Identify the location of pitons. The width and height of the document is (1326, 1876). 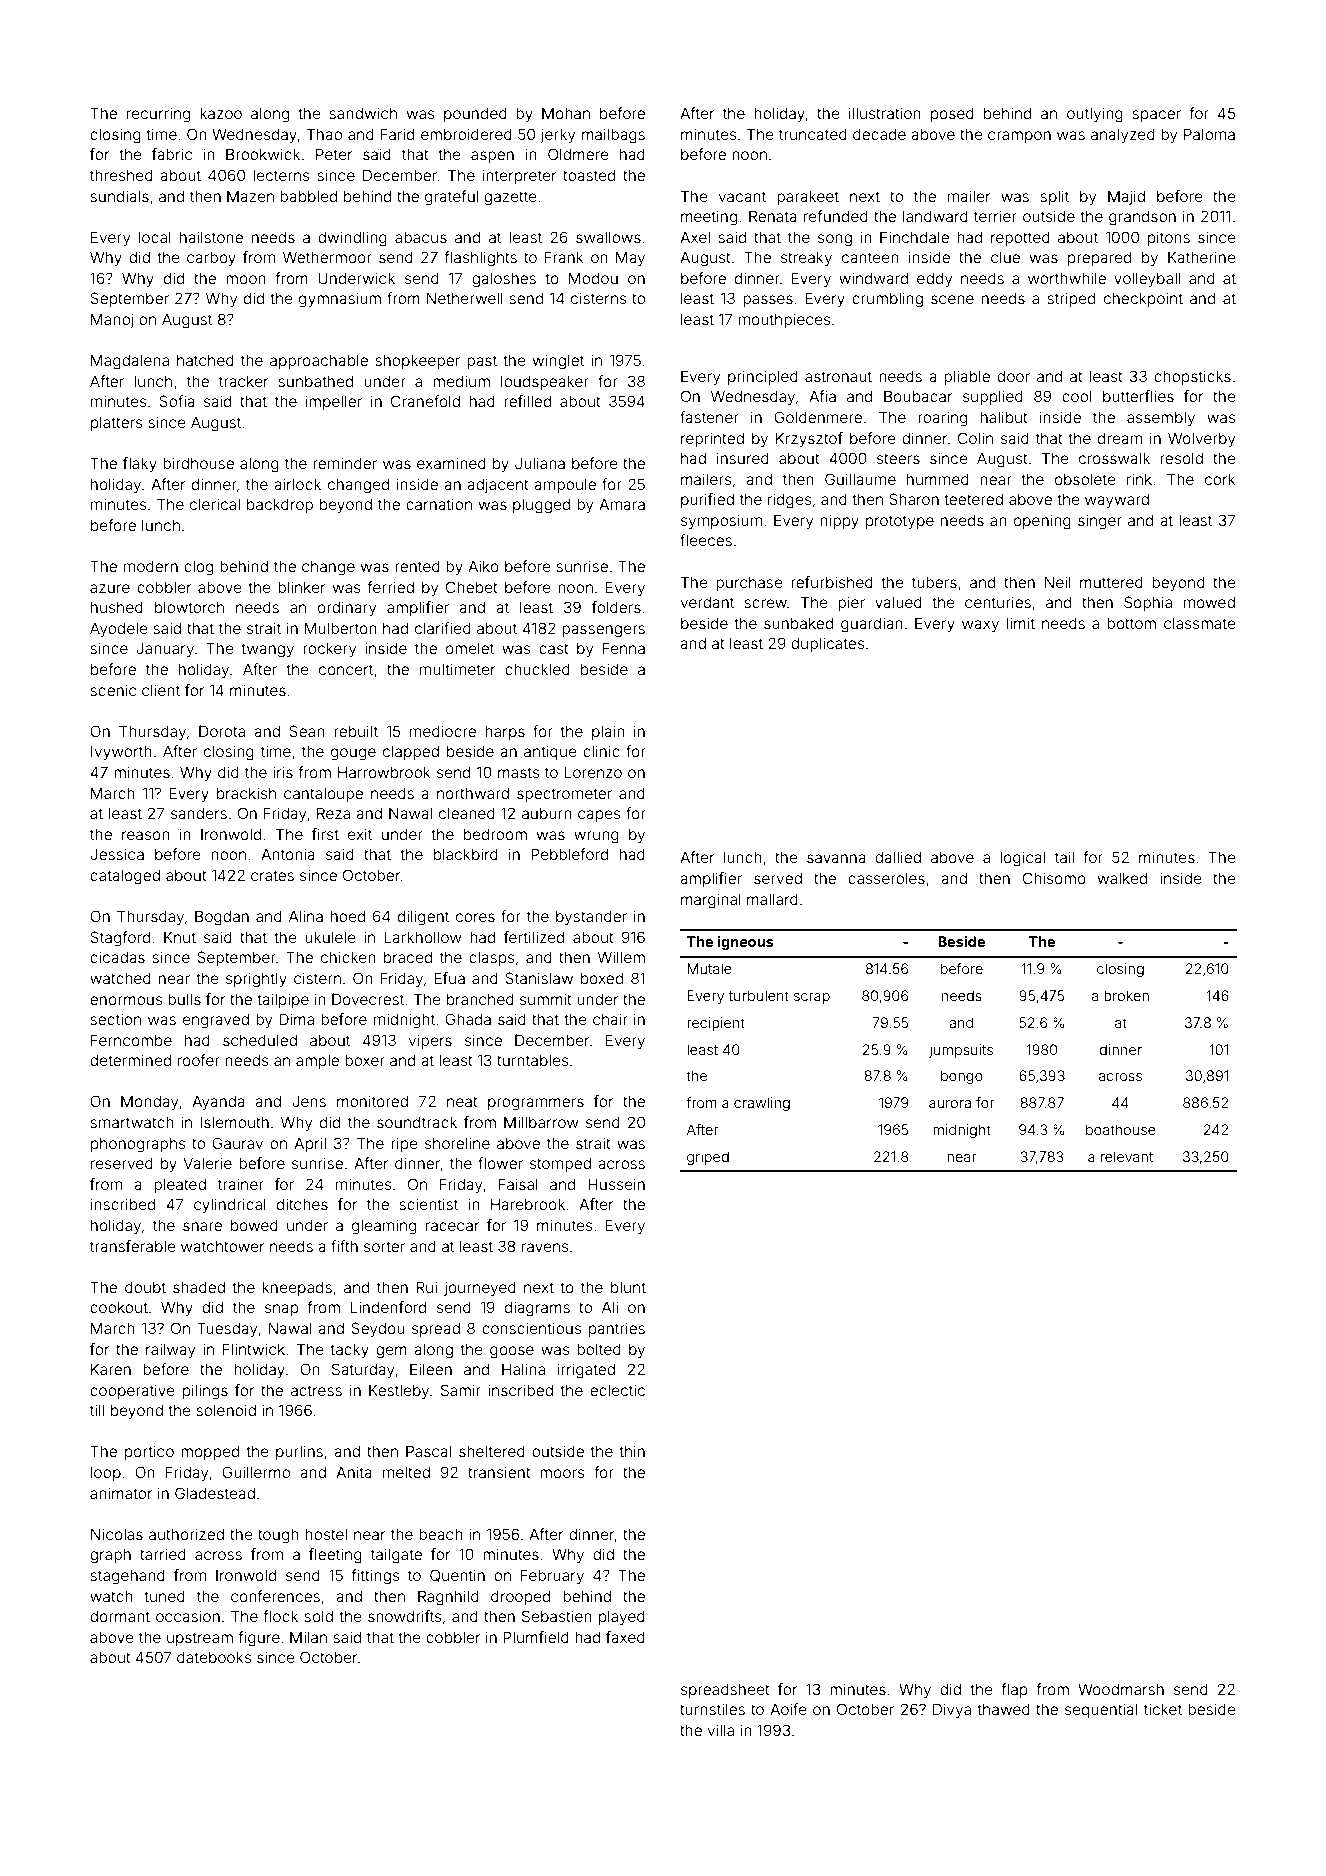
(1169, 238).
